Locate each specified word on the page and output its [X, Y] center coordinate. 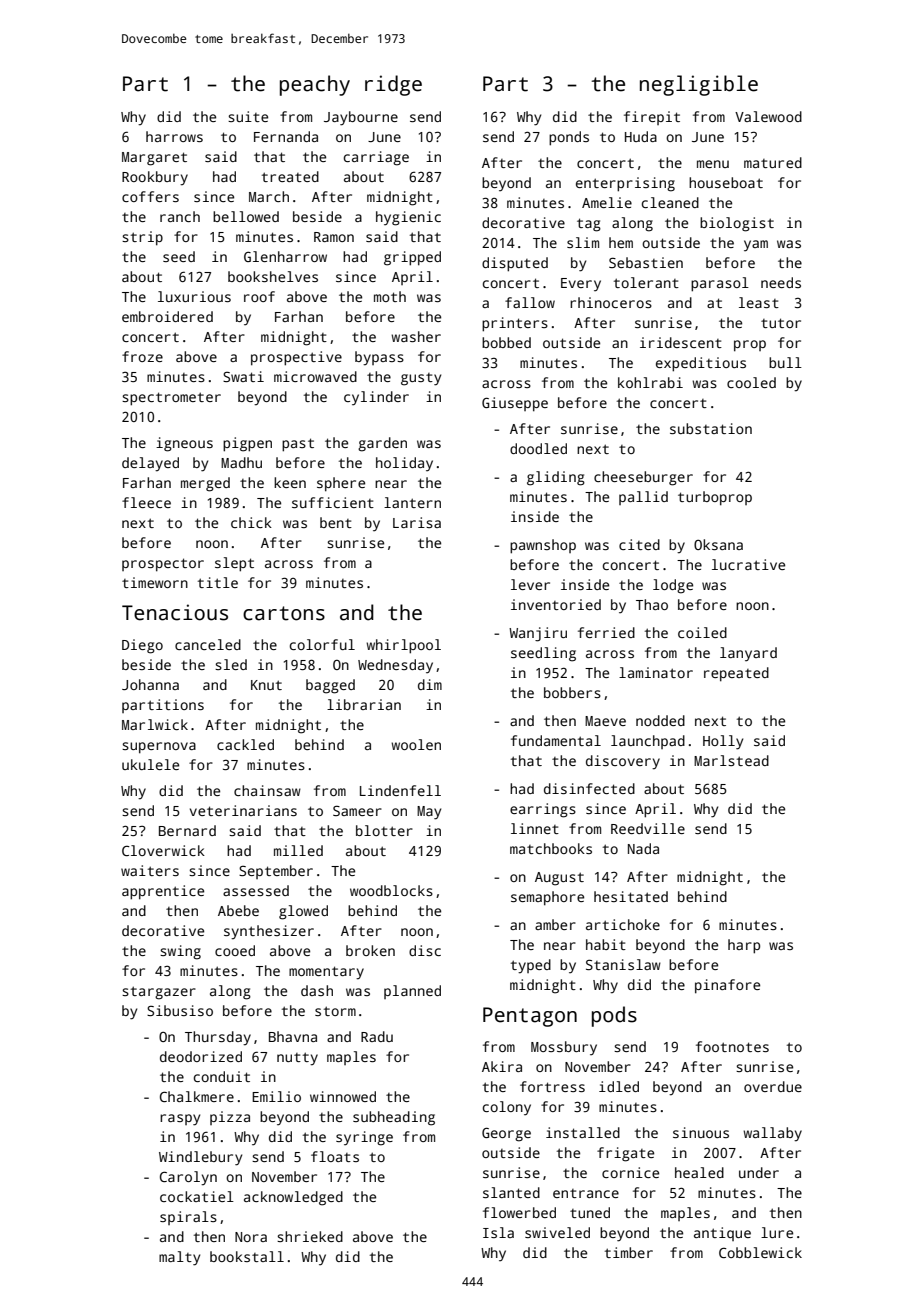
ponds [569, 138]
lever [530, 584]
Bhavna [293, 1036]
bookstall [247, 1256]
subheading [394, 1118]
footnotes [732, 1046]
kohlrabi [650, 382]
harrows [174, 136]
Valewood [768, 116]
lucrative [748, 564]
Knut [266, 685]
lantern [412, 502]
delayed [150, 464]
